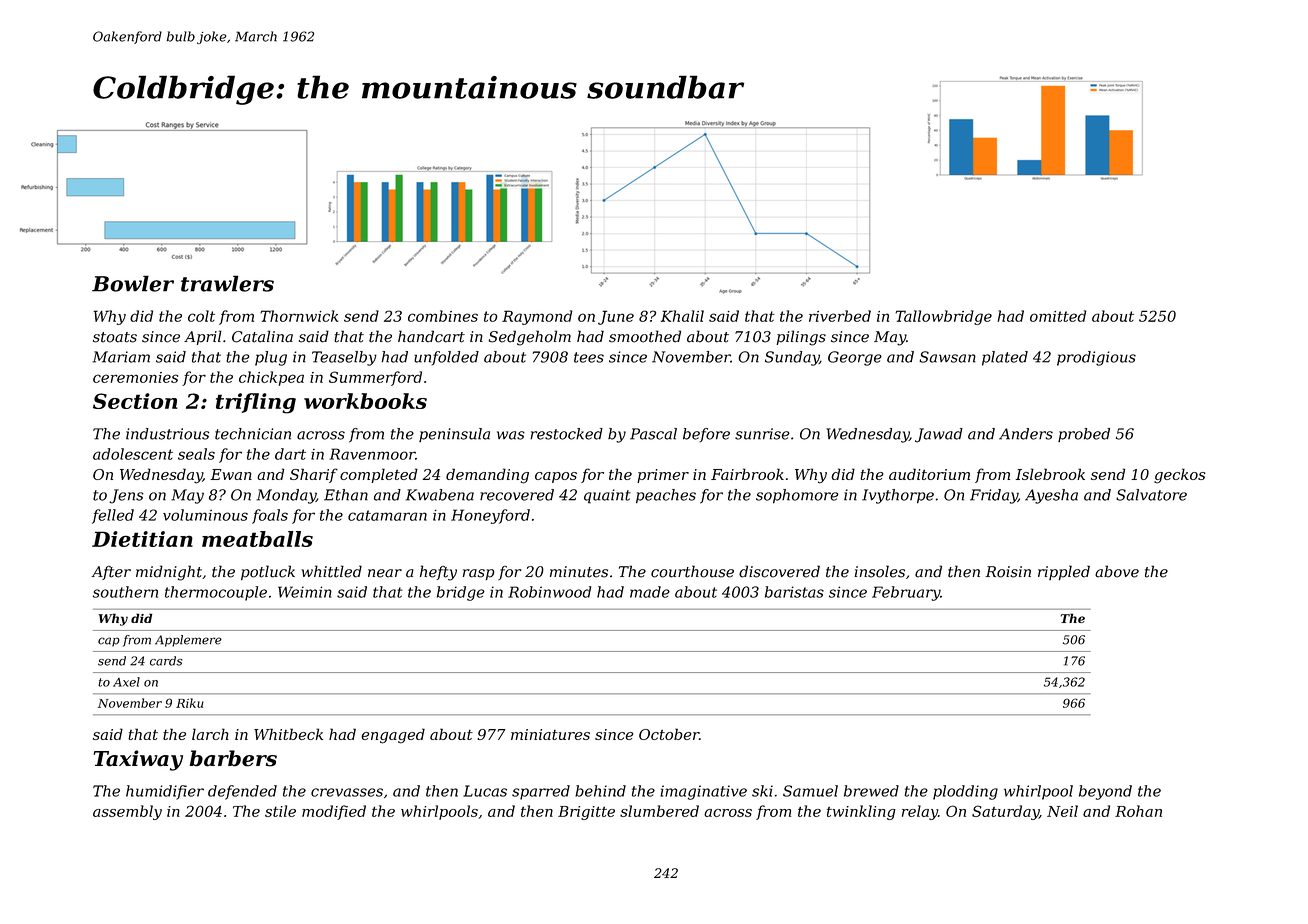 The width and height of the image is (1308, 924). Describe the element at coordinates (188, 641) in the image. I see `Applemere` at that location.
